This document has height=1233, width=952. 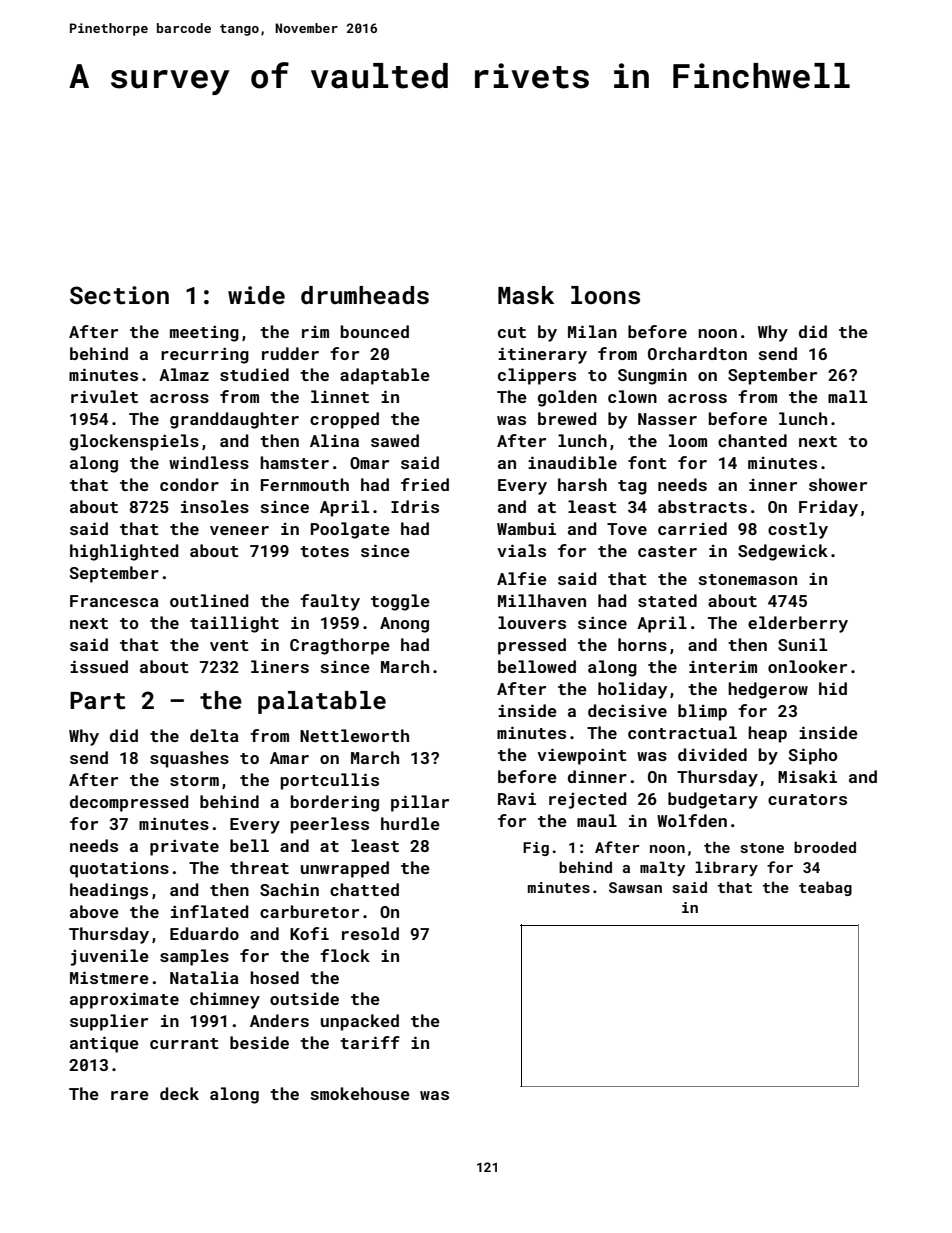 What do you see at coordinates (697, 353) in the document?
I see `Orchardton` at bounding box center [697, 353].
